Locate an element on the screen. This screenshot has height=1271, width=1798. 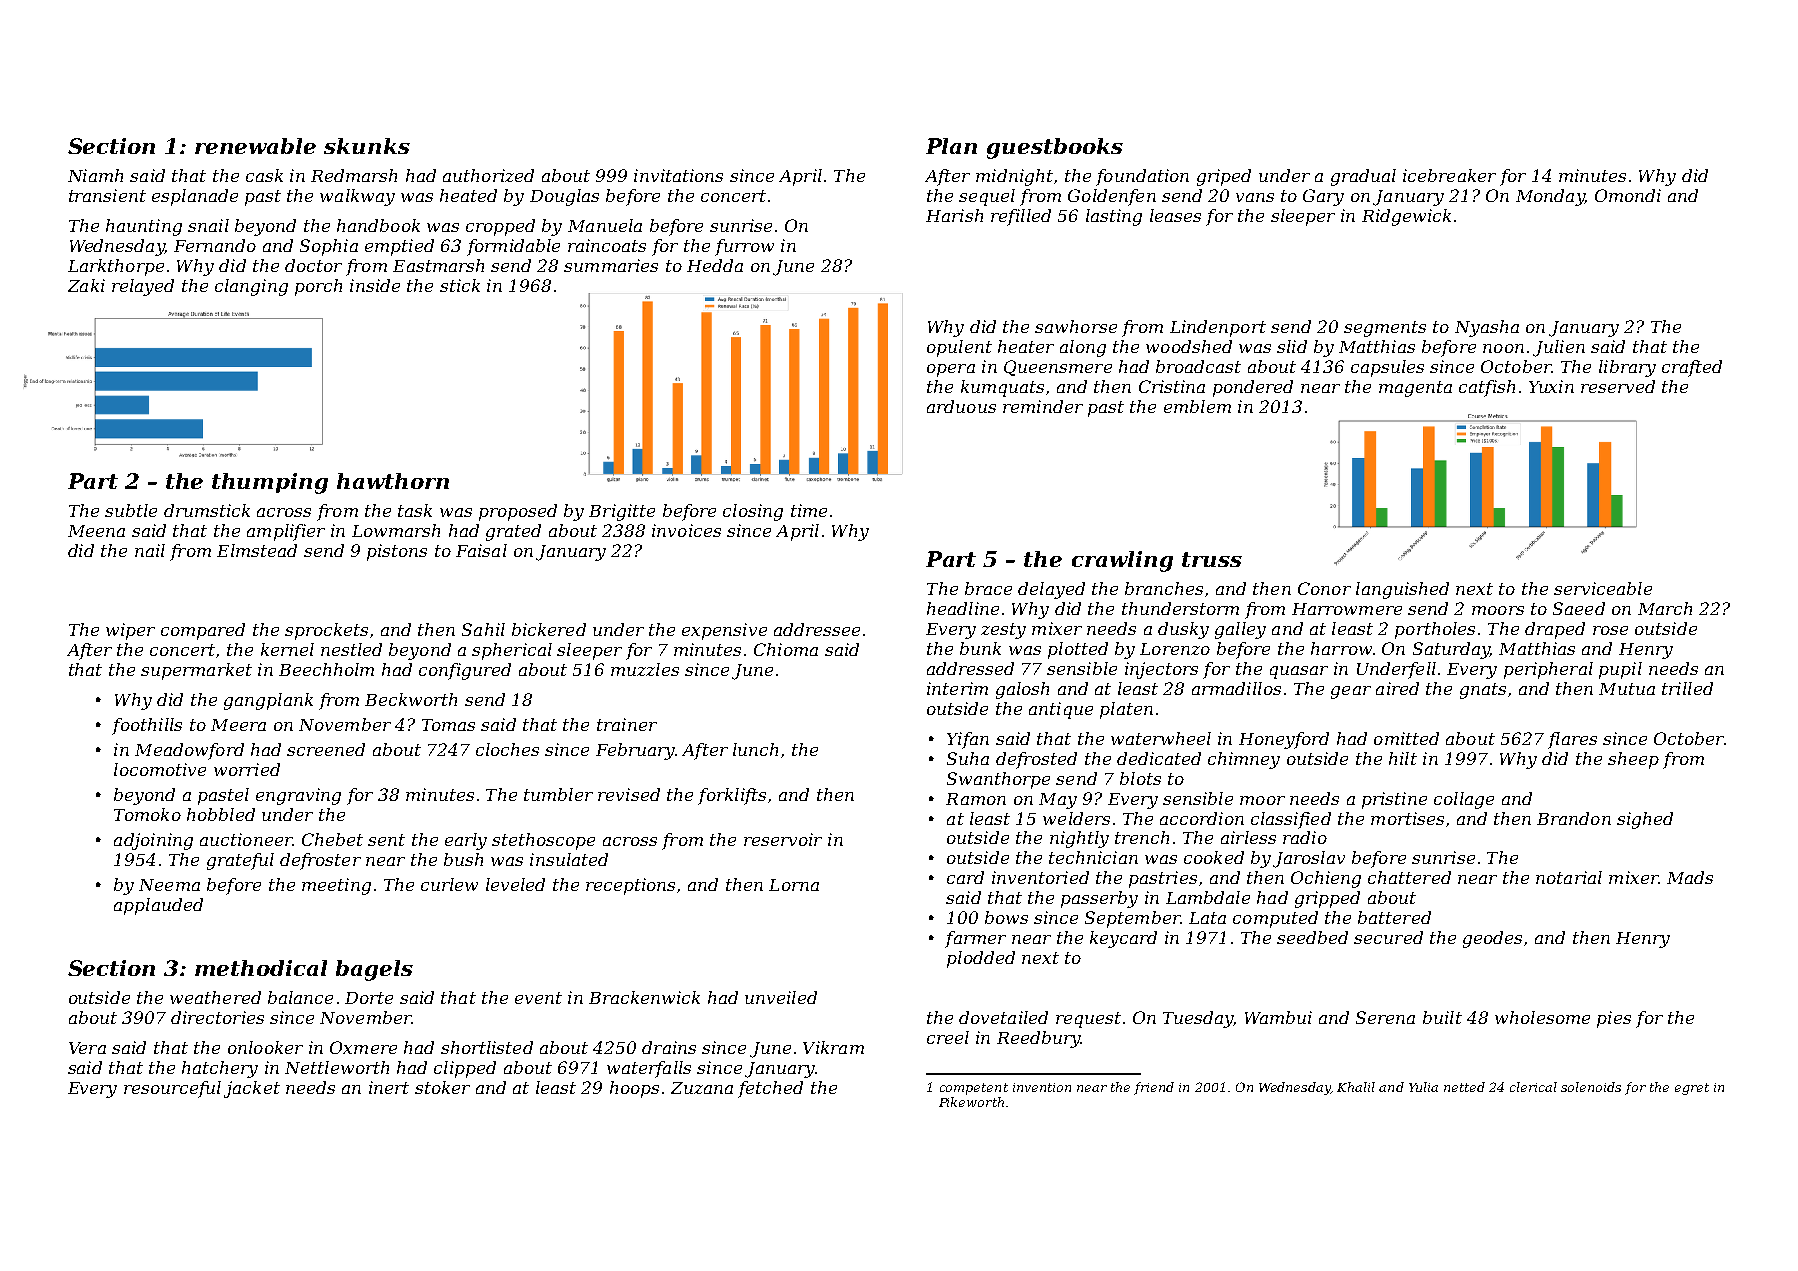
invitations is located at coordinates (678, 175).
